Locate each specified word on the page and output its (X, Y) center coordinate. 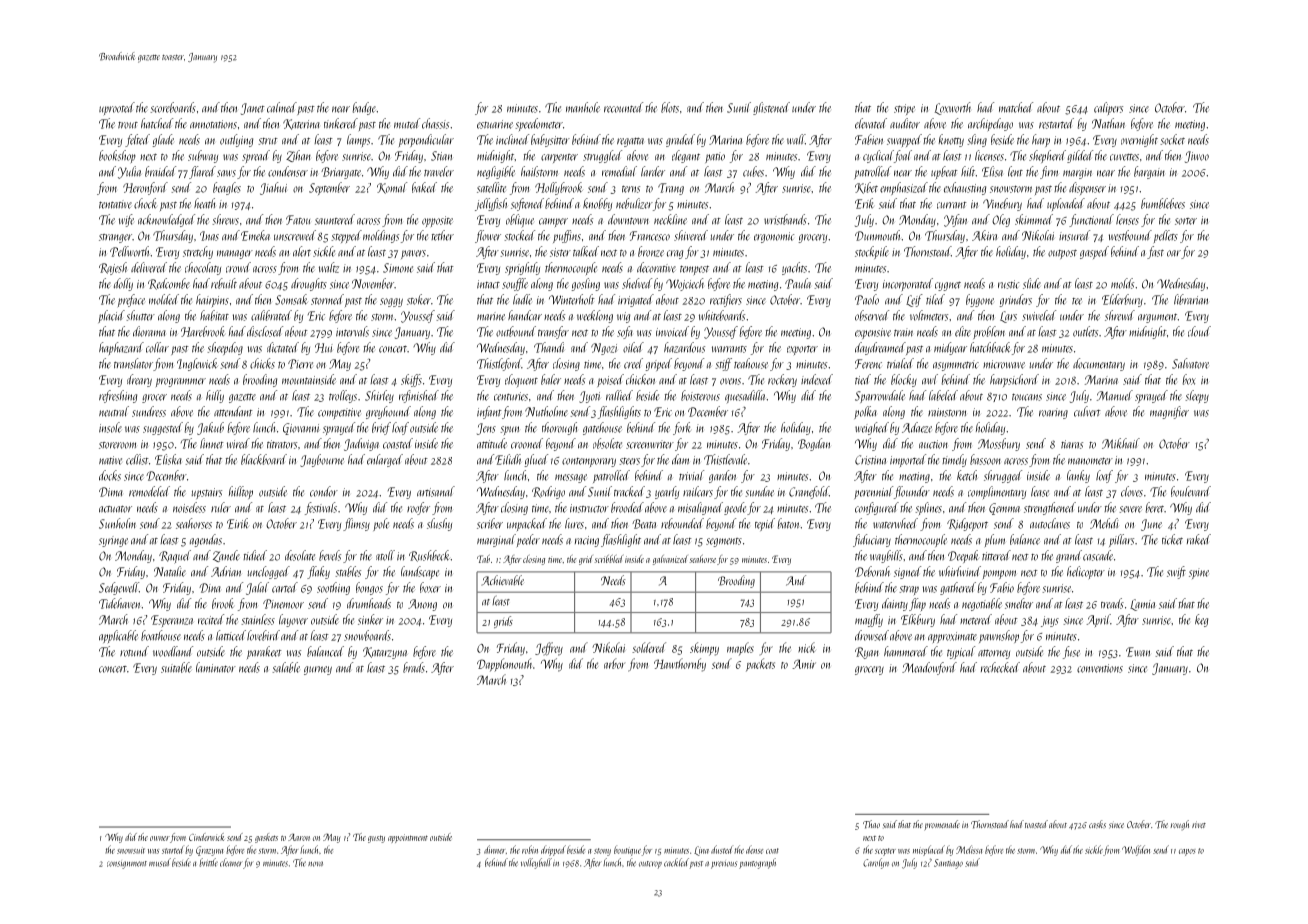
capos (1187, 852)
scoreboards (173, 107)
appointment (408, 838)
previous (724, 865)
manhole (583, 107)
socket (1172, 139)
